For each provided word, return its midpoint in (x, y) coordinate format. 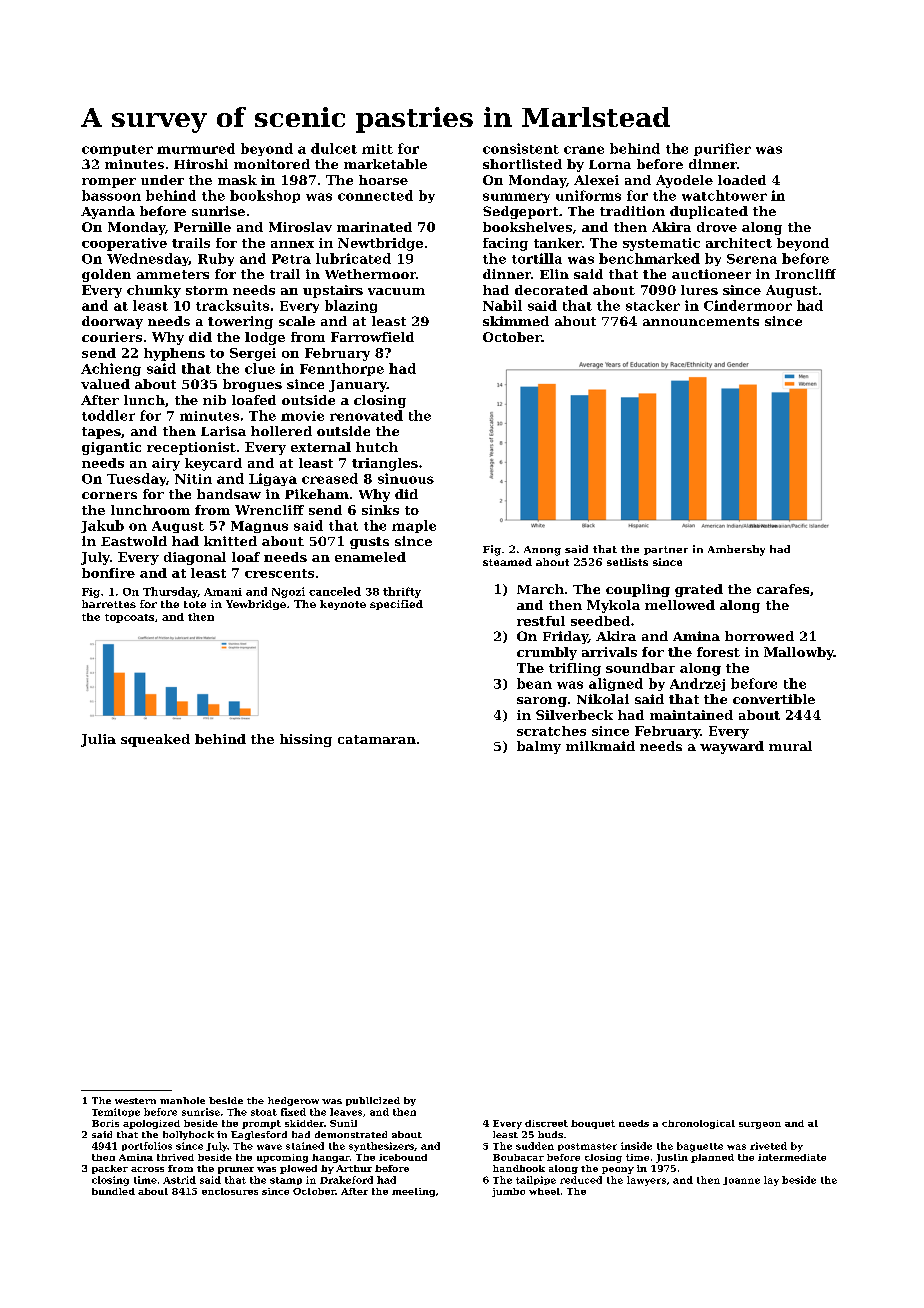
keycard (213, 464)
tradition (632, 211)
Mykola (613, 606)
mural (790, 746)
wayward (732, 747)
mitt (377, 149)
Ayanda (108, 212)
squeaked (155, 740)
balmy (539, 747)
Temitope (116, 1112)
